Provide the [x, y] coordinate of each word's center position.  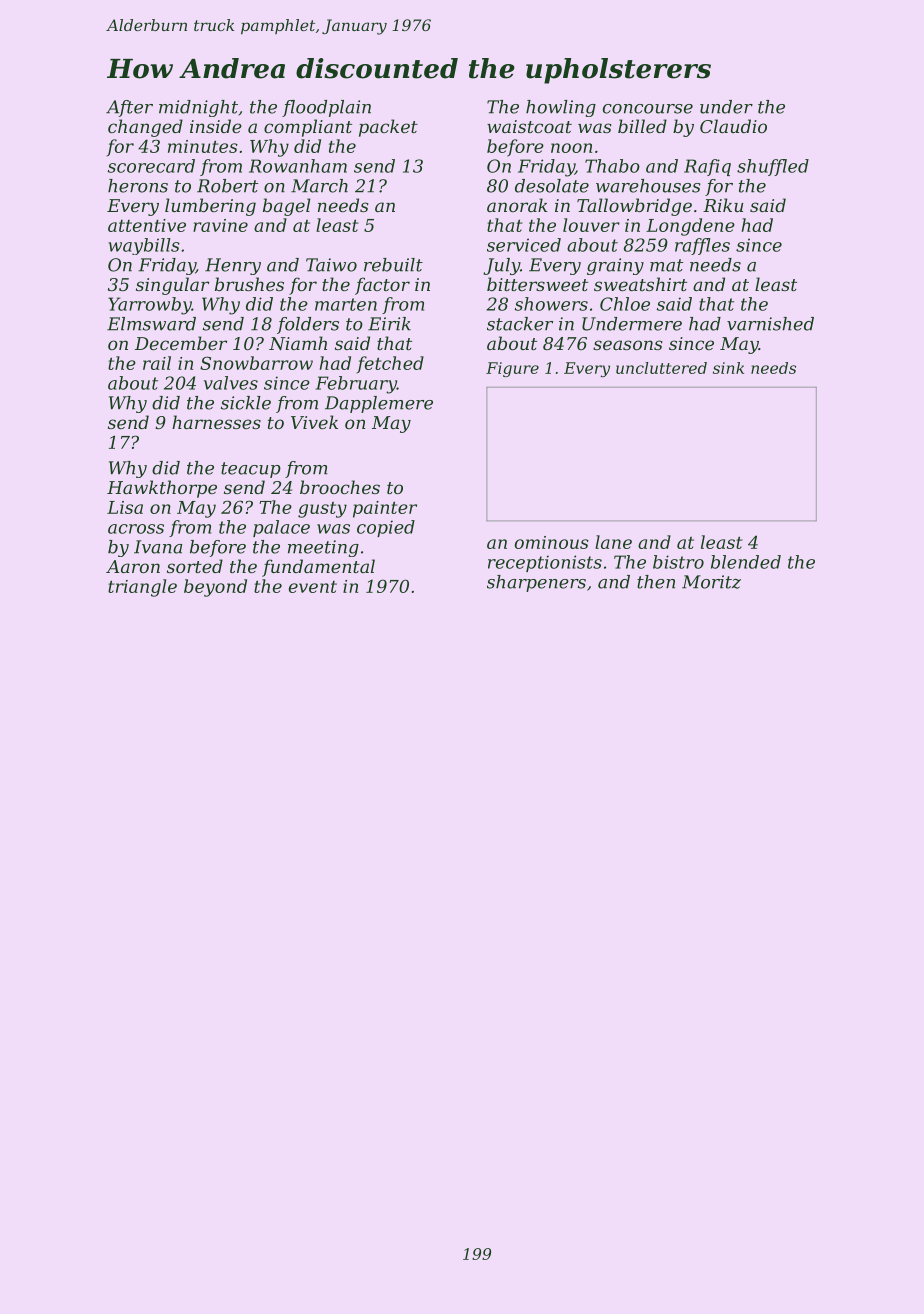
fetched [390, 365]
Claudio [733, 126]
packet [388, 128]
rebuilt [393, 265]
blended [746, 562]
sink [728, 368]
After [129, 108]
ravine [220, 225]
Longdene [690, 227]
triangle [142, 588]
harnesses [216, 422]
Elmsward [151, 324]
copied [386, 528]
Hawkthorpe [162, 489]
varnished [770, 324]
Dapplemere [379, 404]
